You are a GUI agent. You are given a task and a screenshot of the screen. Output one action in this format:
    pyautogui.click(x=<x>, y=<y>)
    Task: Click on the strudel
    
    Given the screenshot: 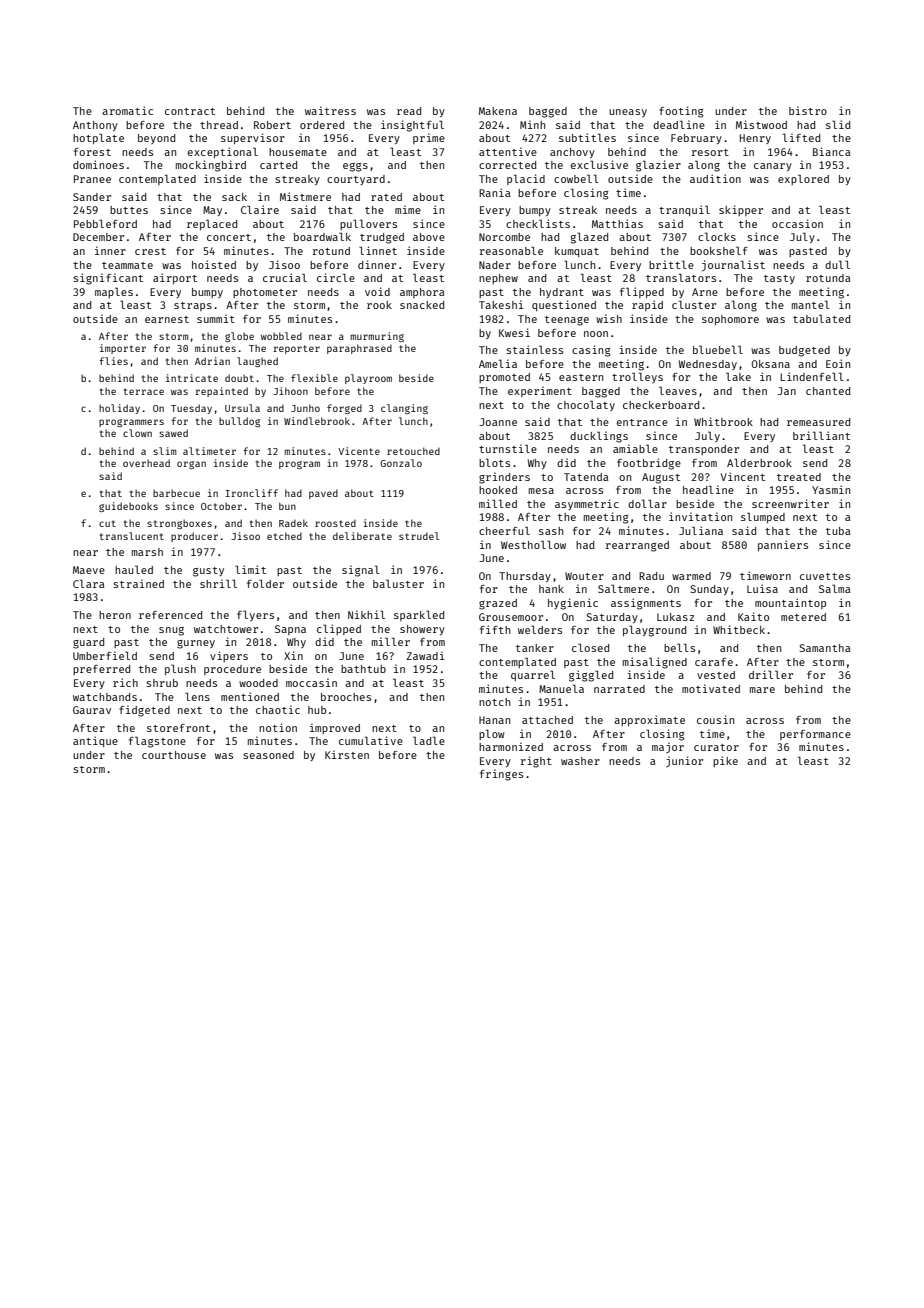 What is the action you would take?
    pyautogui.click(x=419, y=536)
